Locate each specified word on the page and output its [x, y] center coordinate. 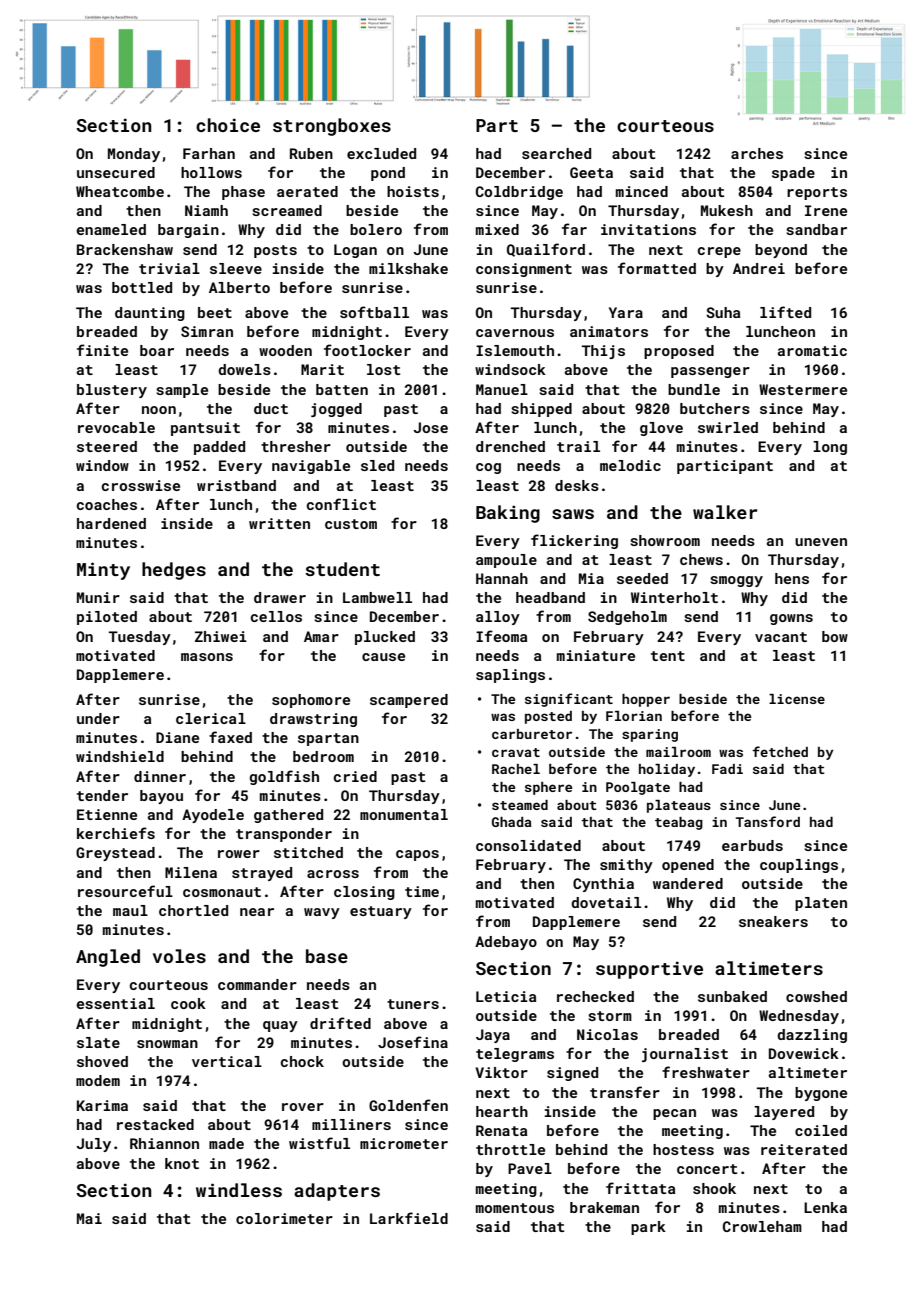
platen [821, 904]
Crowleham [762, 1226]
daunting [150, 314]
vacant [781, 637]
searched [556, 153]
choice [228, 125]
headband [550, 597]
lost [383, 369]
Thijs [603, 352]
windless [239, 1190]
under [98, 718]
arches [757, 153]
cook [188, 1003]
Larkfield [409, 1218]
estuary [381, 912]
